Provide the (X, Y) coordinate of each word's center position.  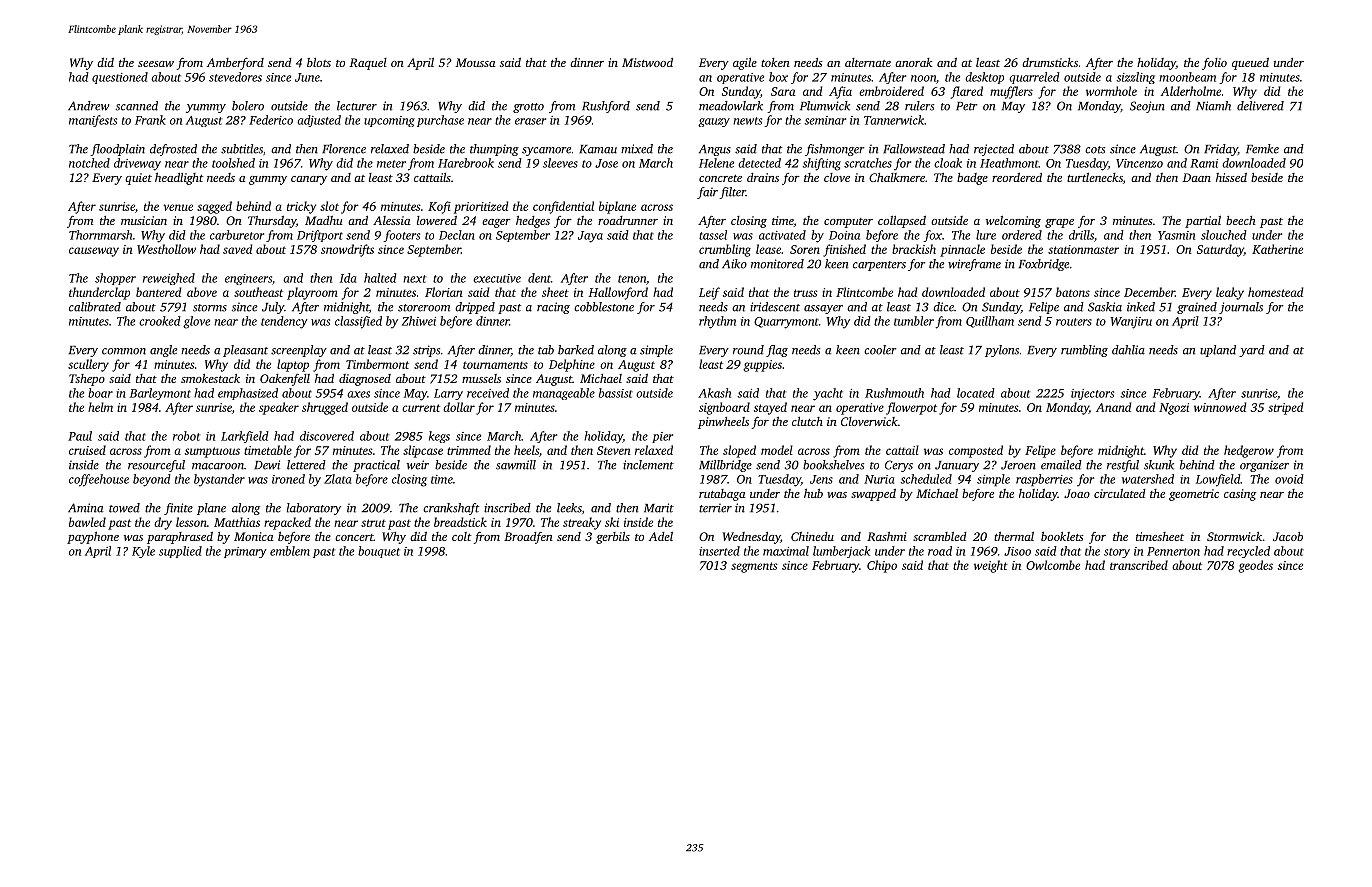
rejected (994, 150)
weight (991, 566)
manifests (93, 121)
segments (754, 567)
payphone (93, 537)
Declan (457, 235)
